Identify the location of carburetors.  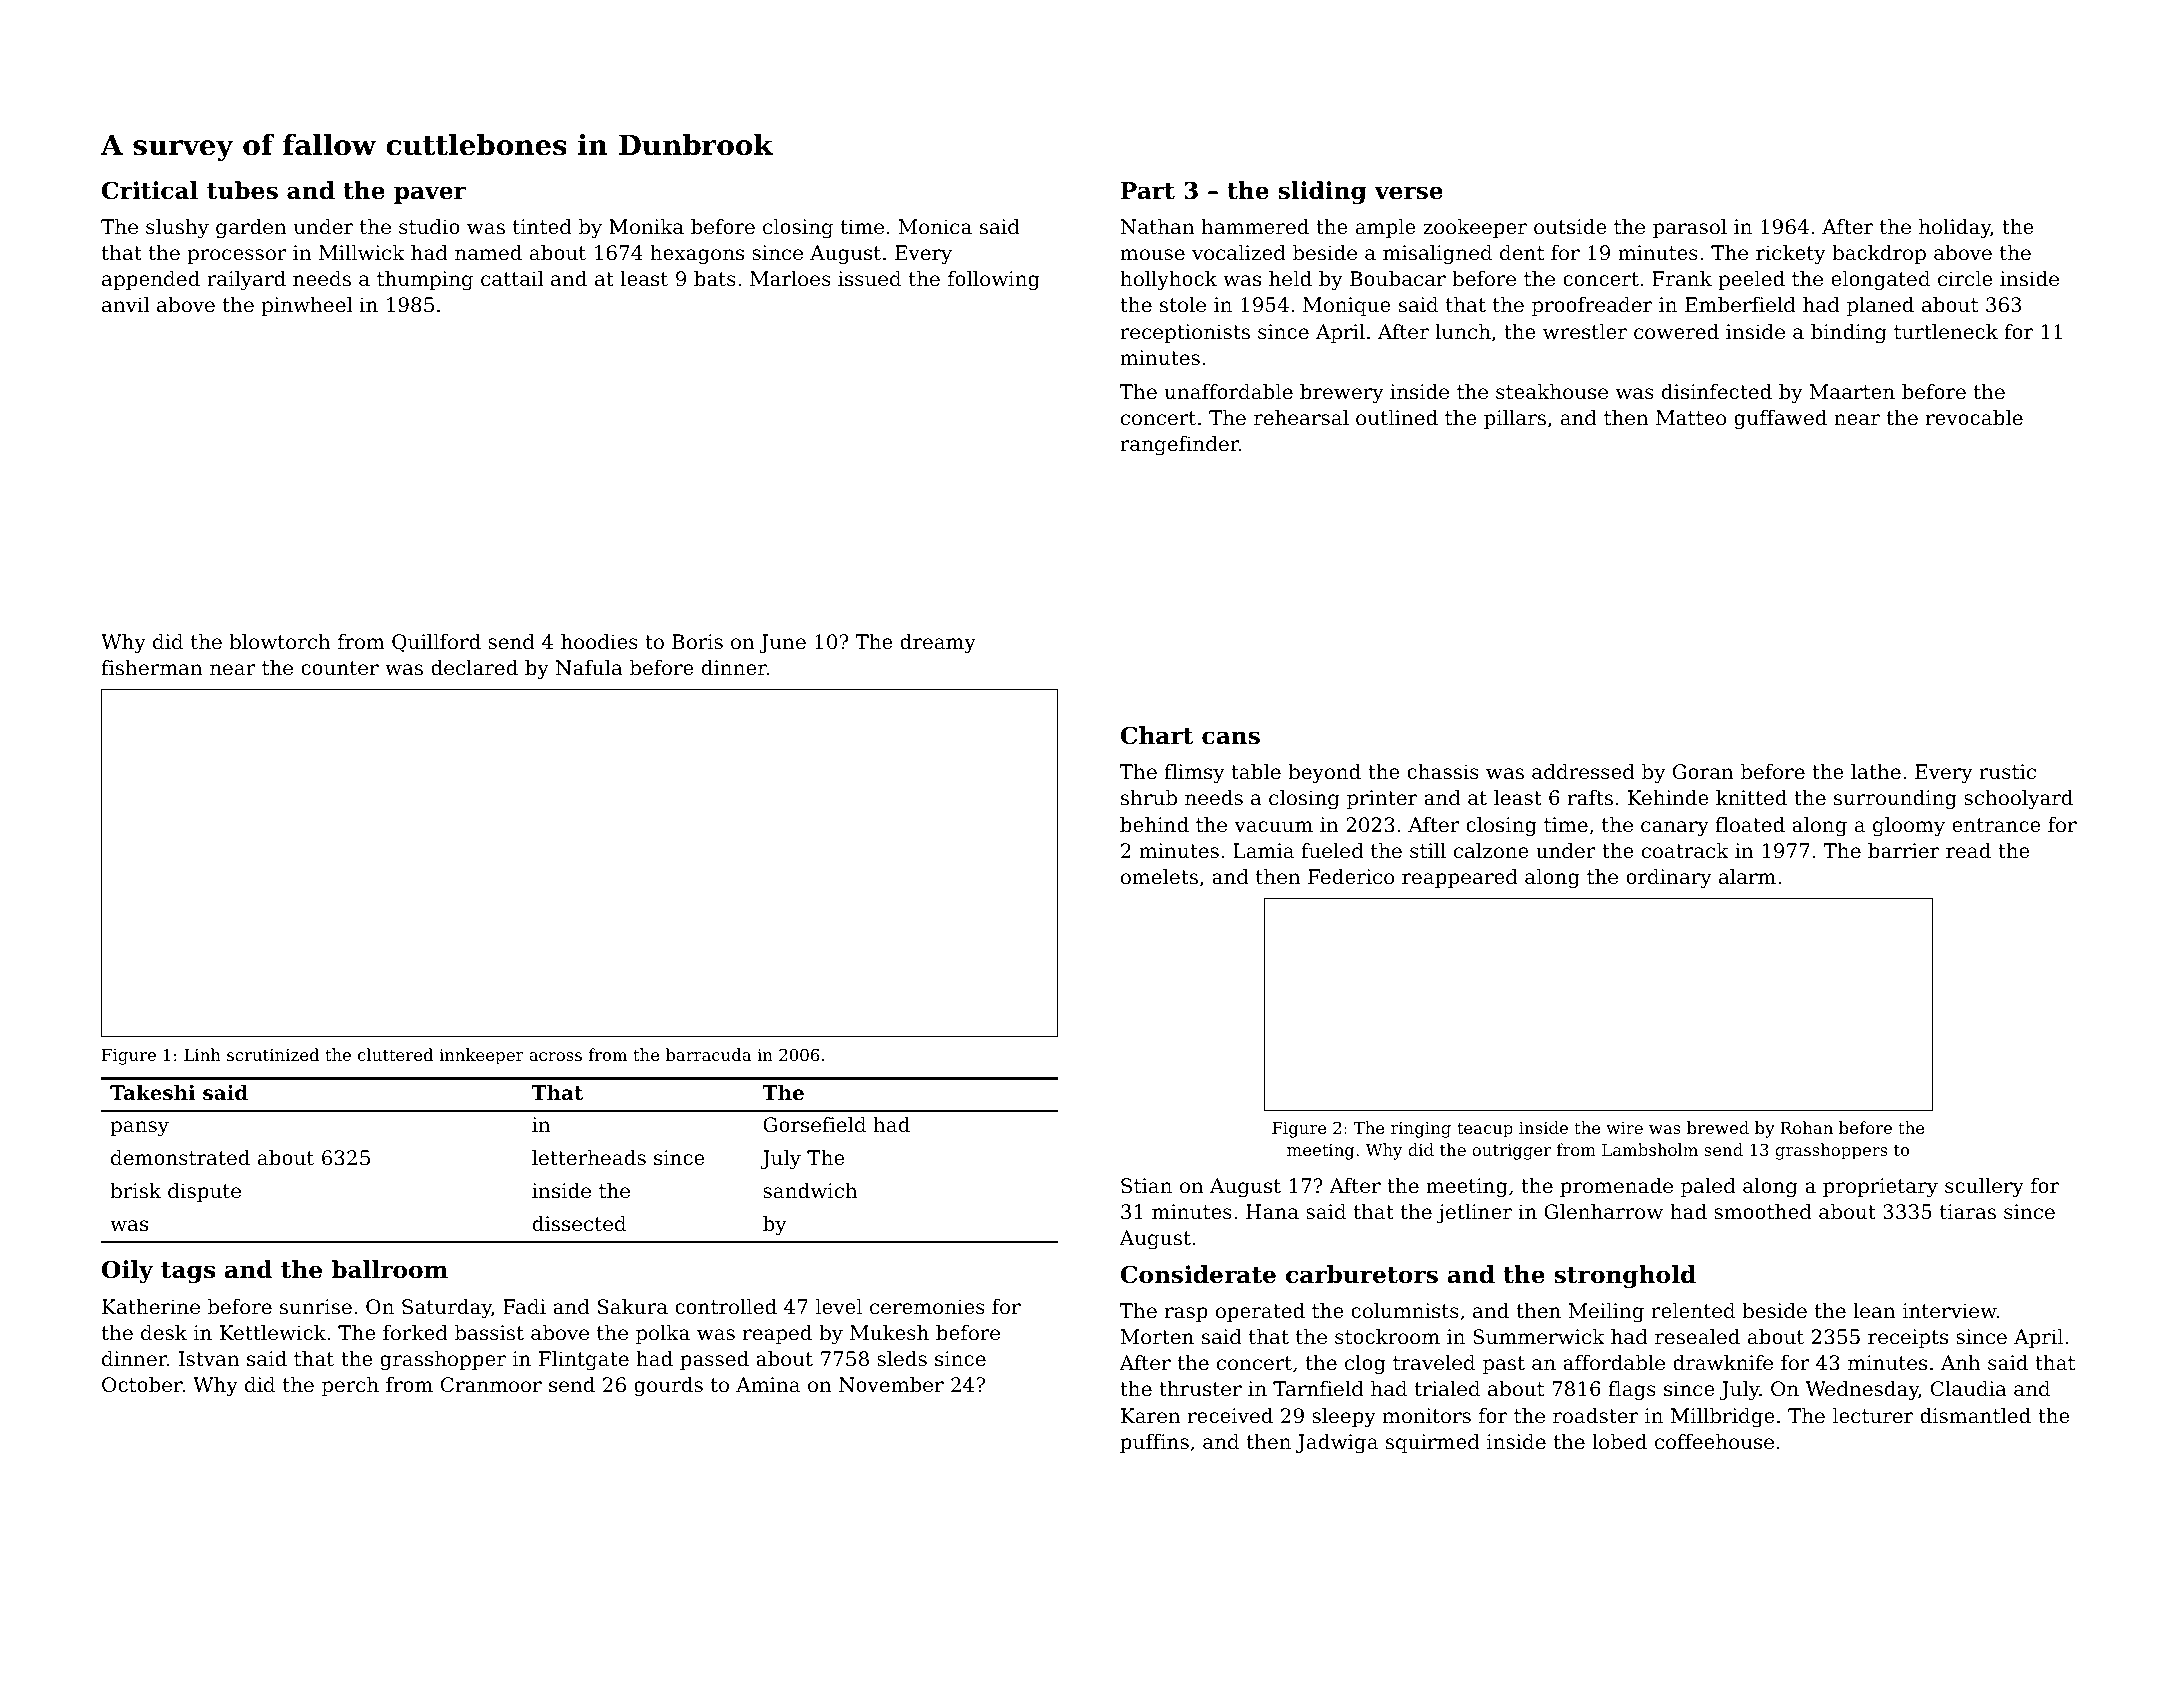
(1362, 1274).
